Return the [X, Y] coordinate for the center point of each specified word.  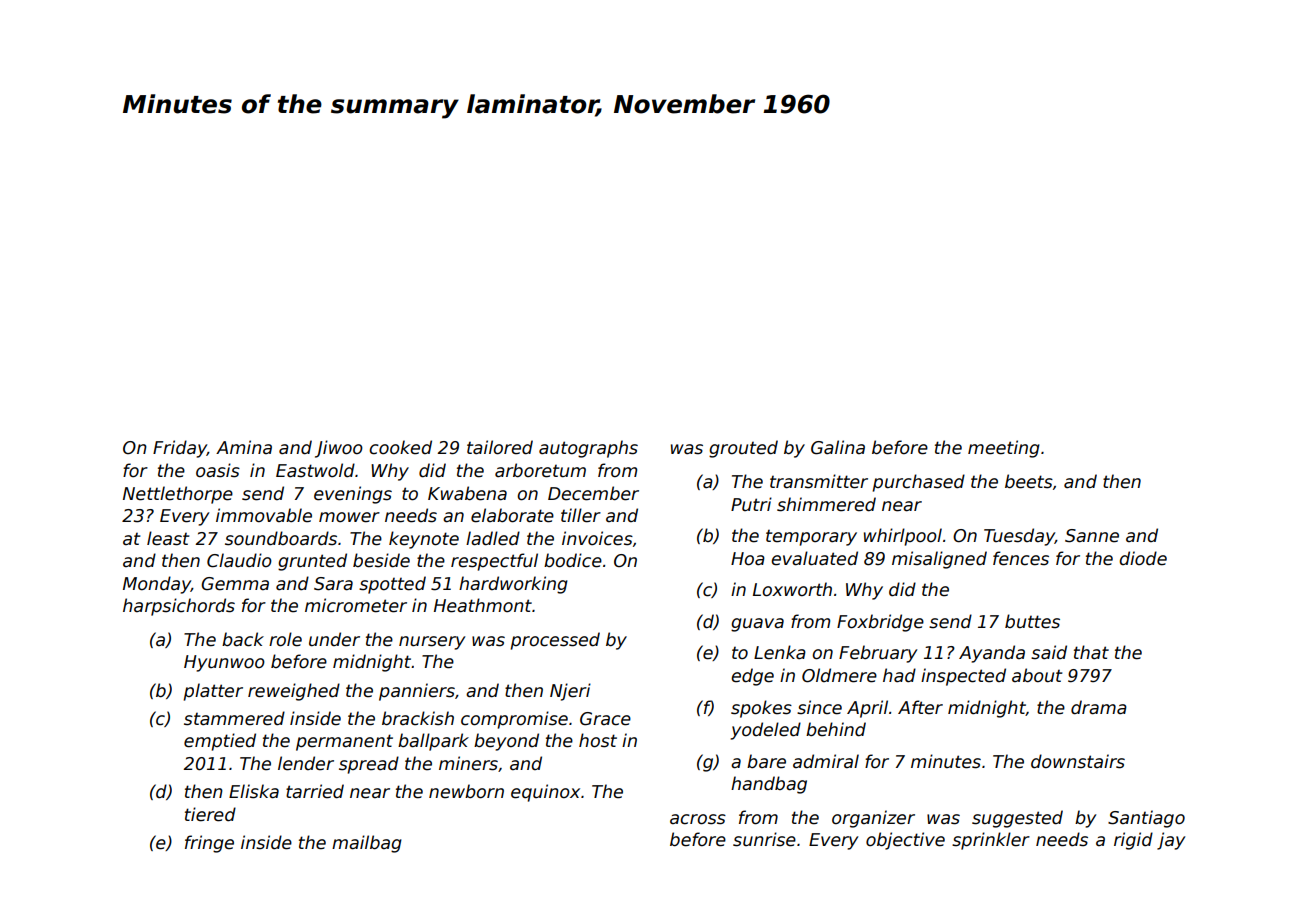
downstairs [1078, 761]
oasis [218, 470]
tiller [581, 515]
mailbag [367, 844]
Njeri [570, 692]
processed [555, 641]
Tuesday [1019, 537]
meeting [1004, 449]
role [285, 639]
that [1091, 652]
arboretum [540, 470]
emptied [220, 742]
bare [766, 761]
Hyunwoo [224, 663]
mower [349, 517]
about [1037, 675]
